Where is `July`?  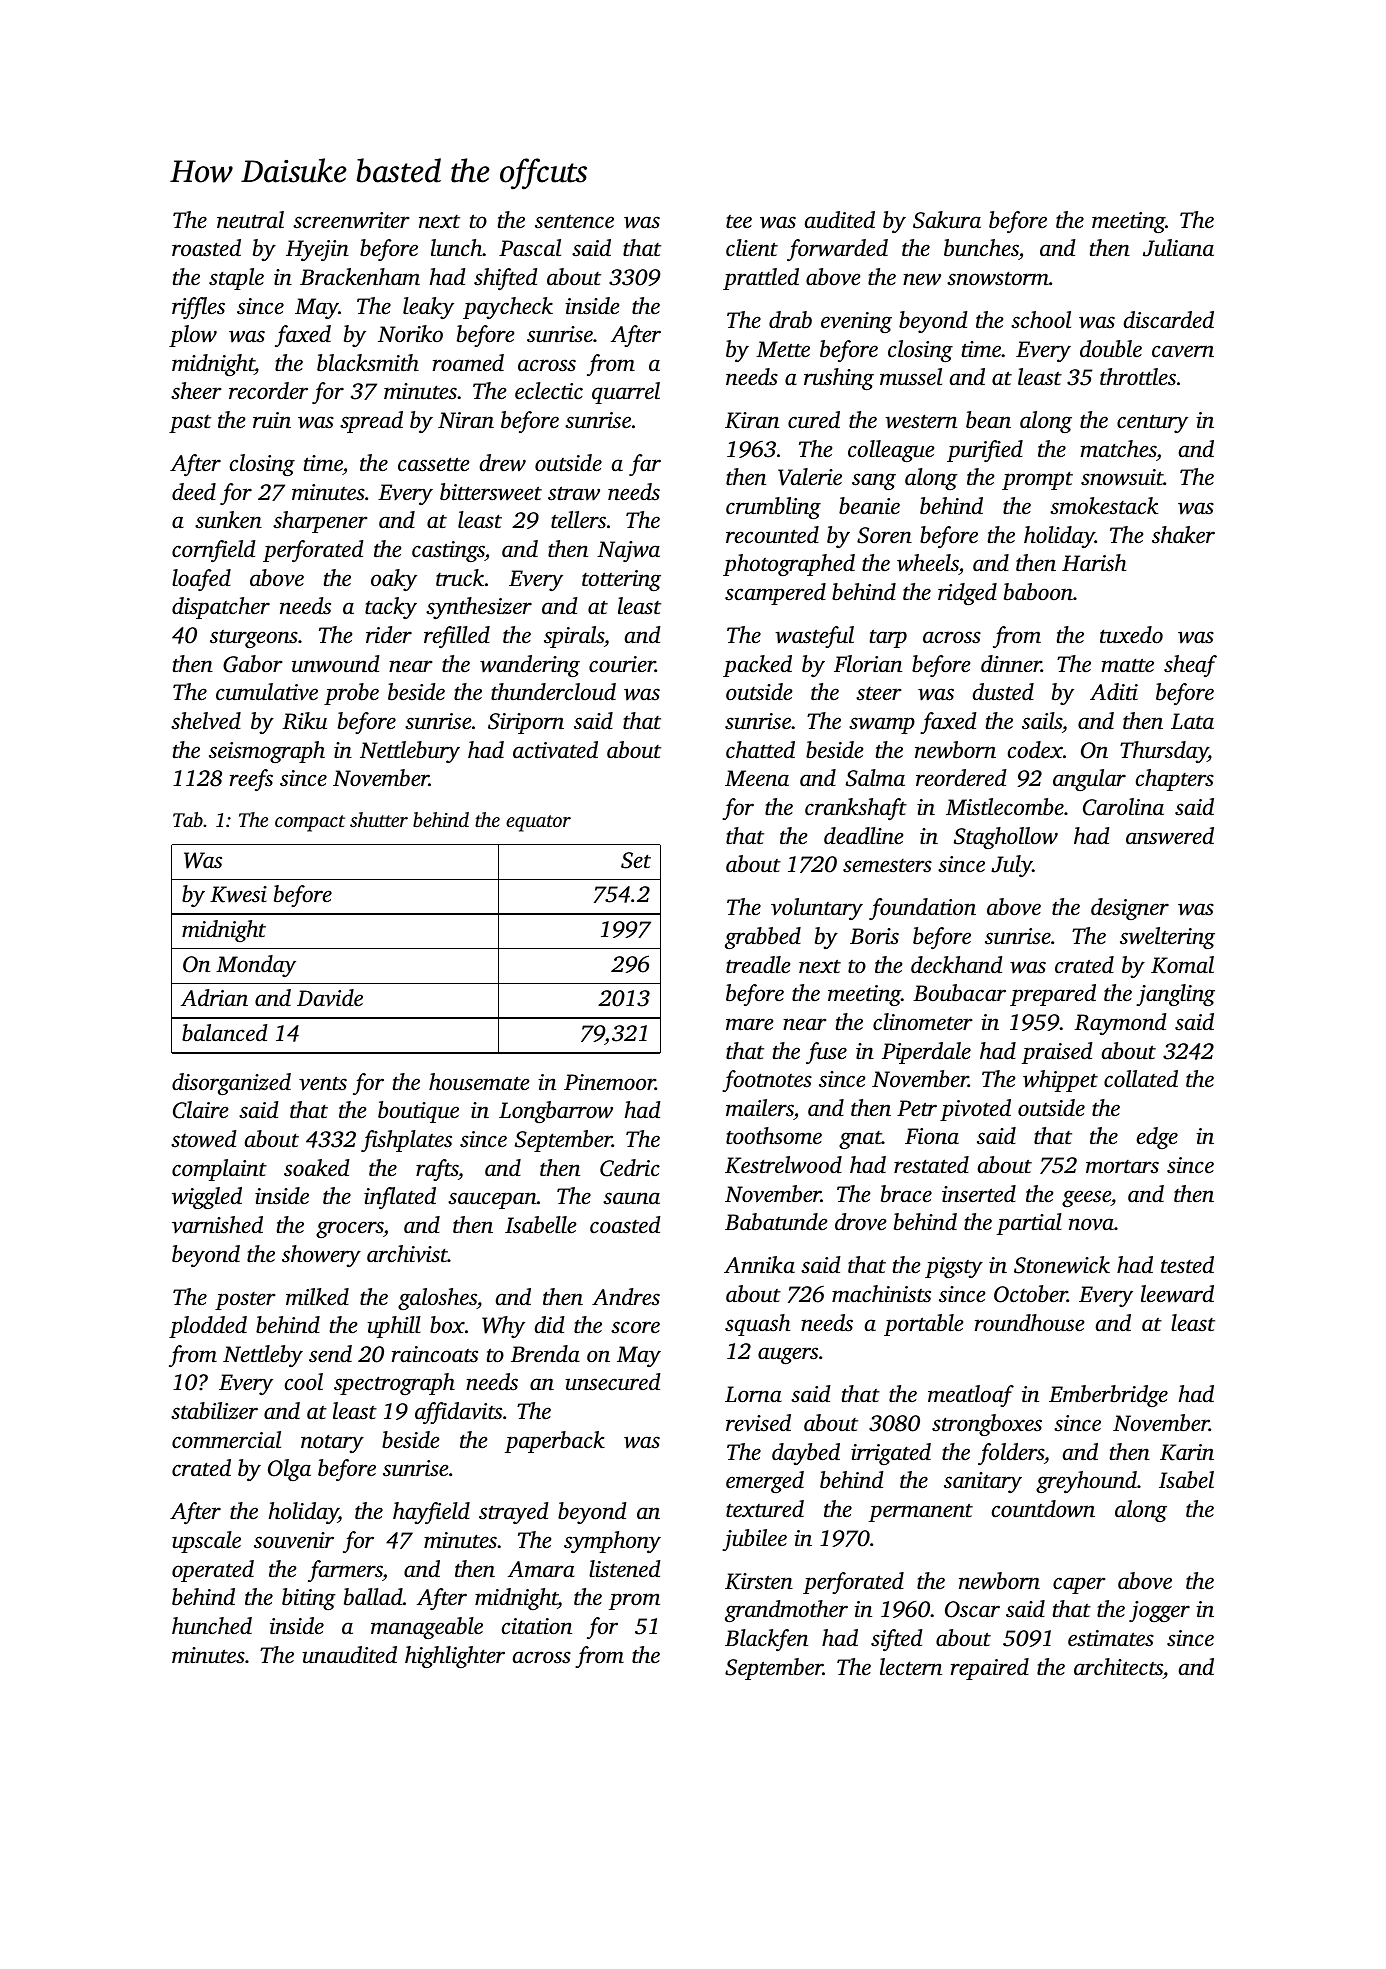
July is located at coordinates (1011, 866).
